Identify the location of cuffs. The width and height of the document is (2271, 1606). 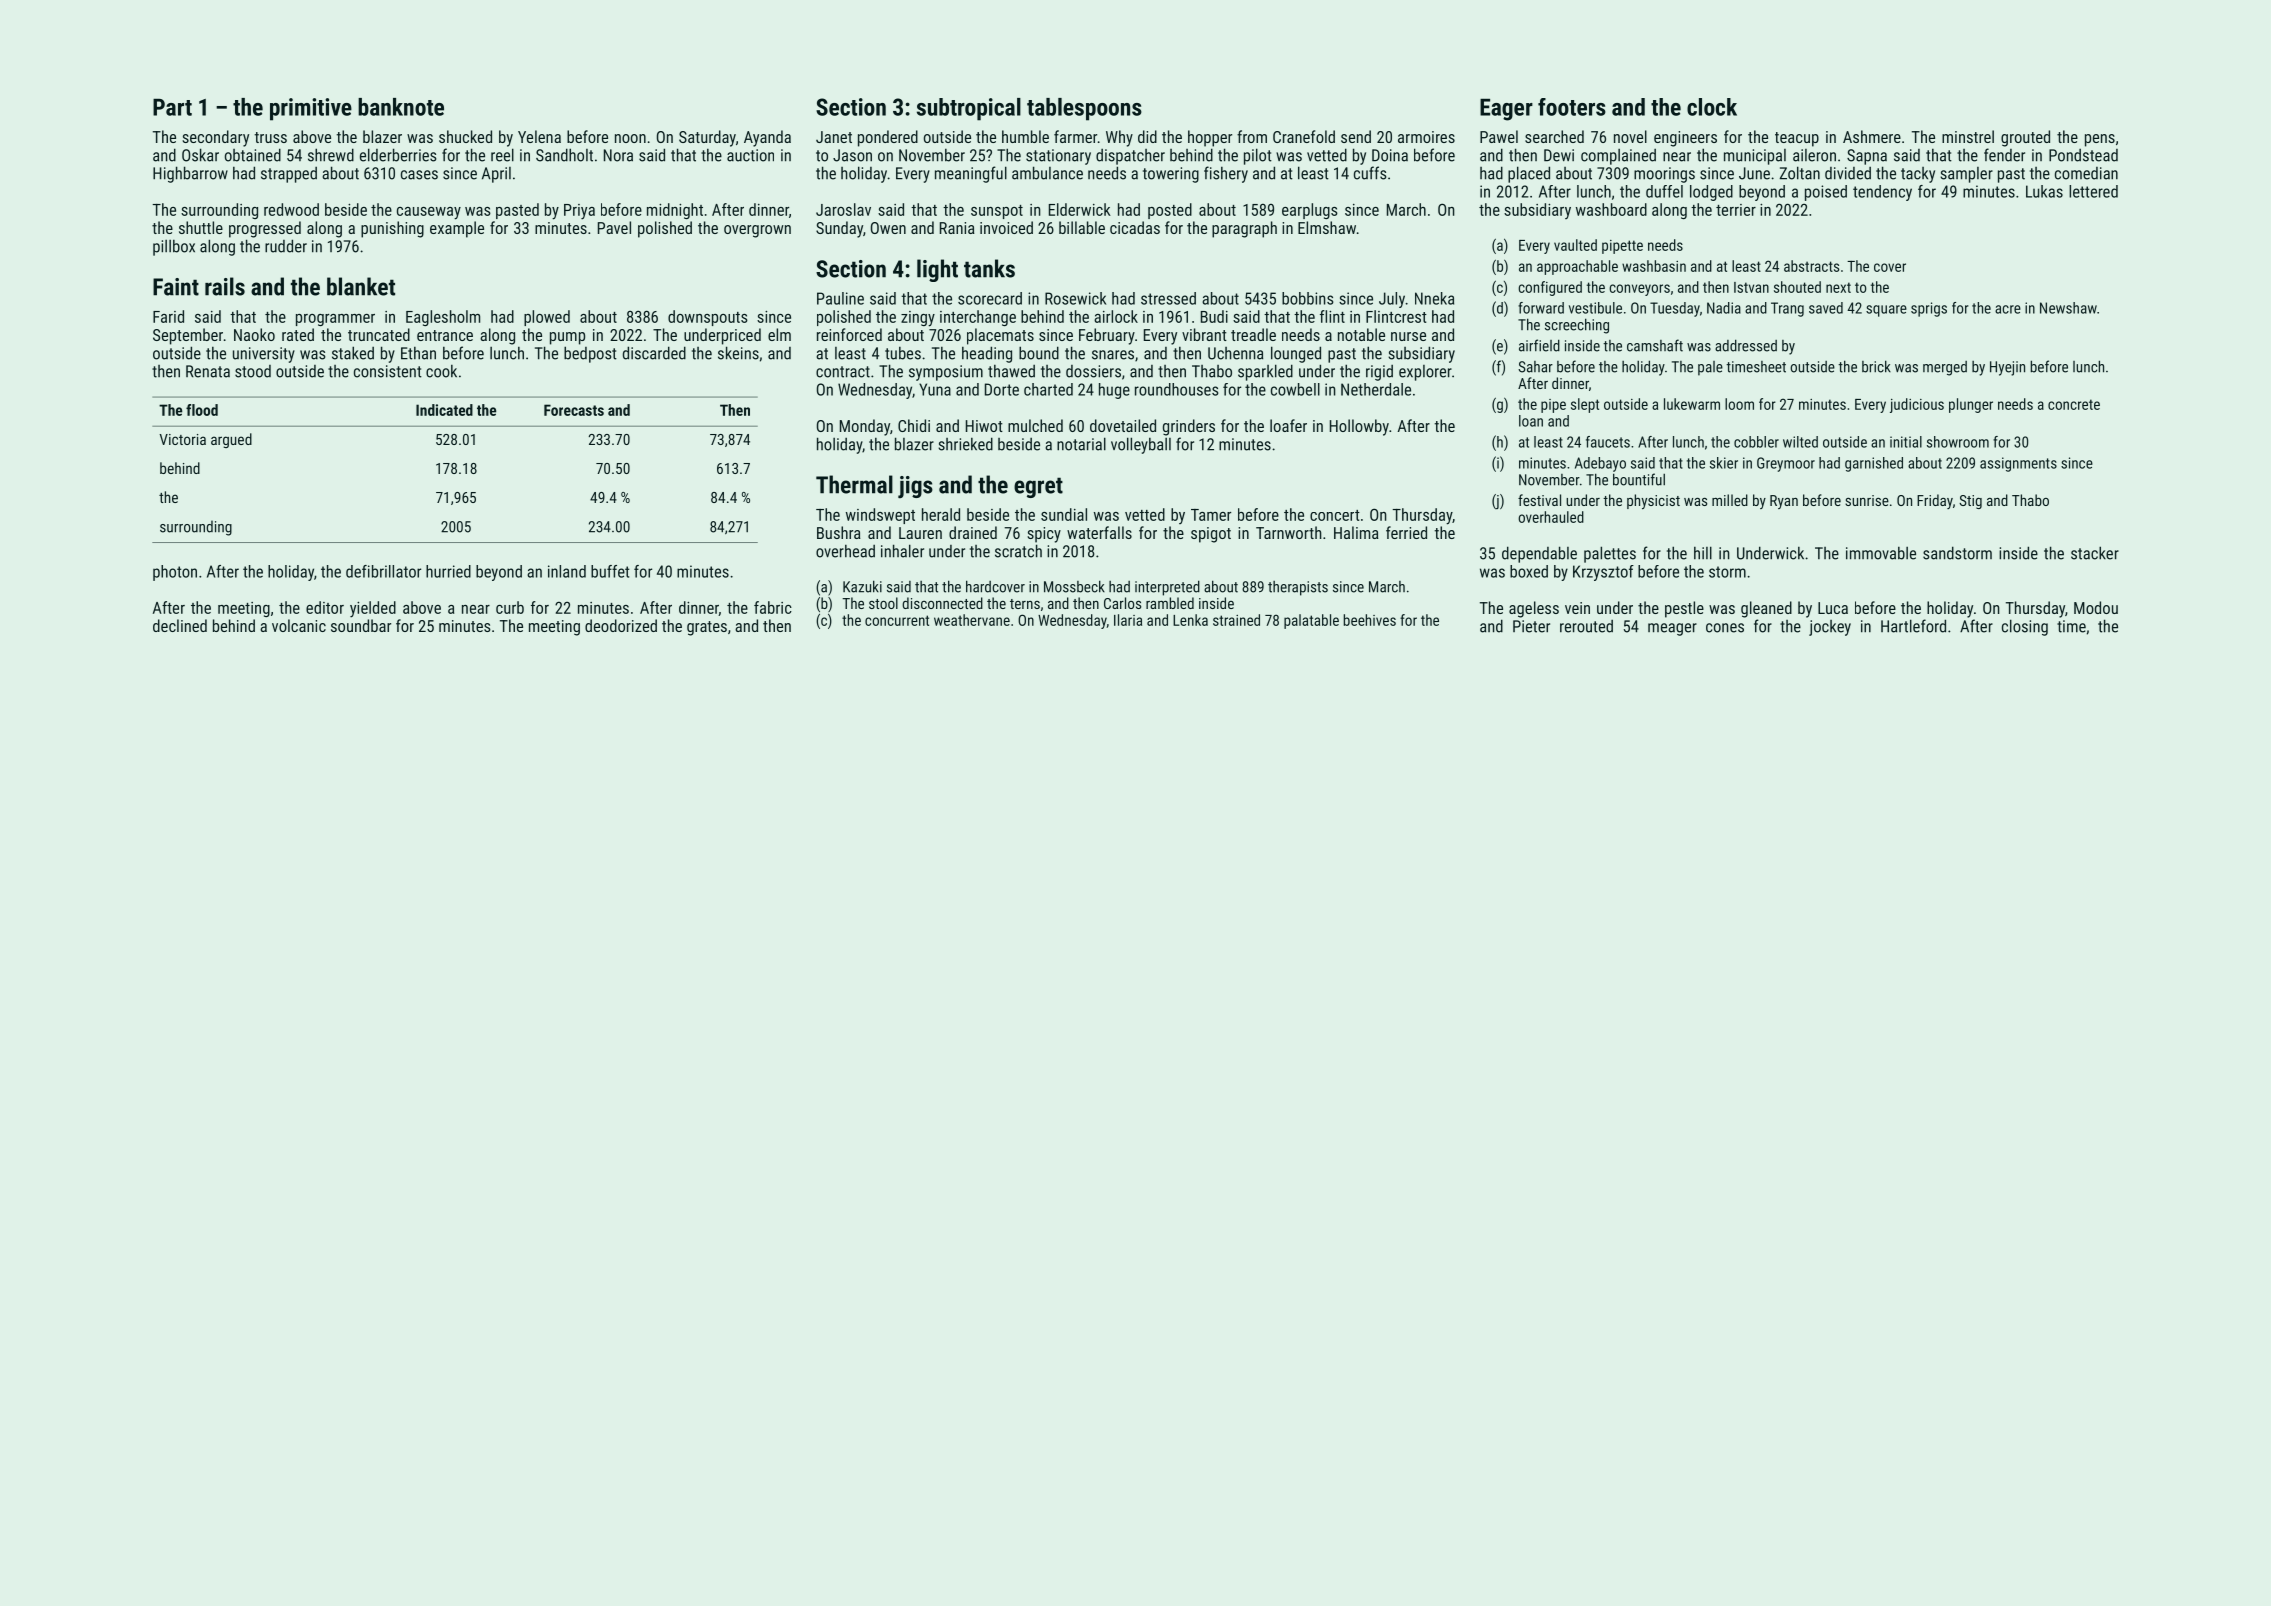
(1370, 173).
